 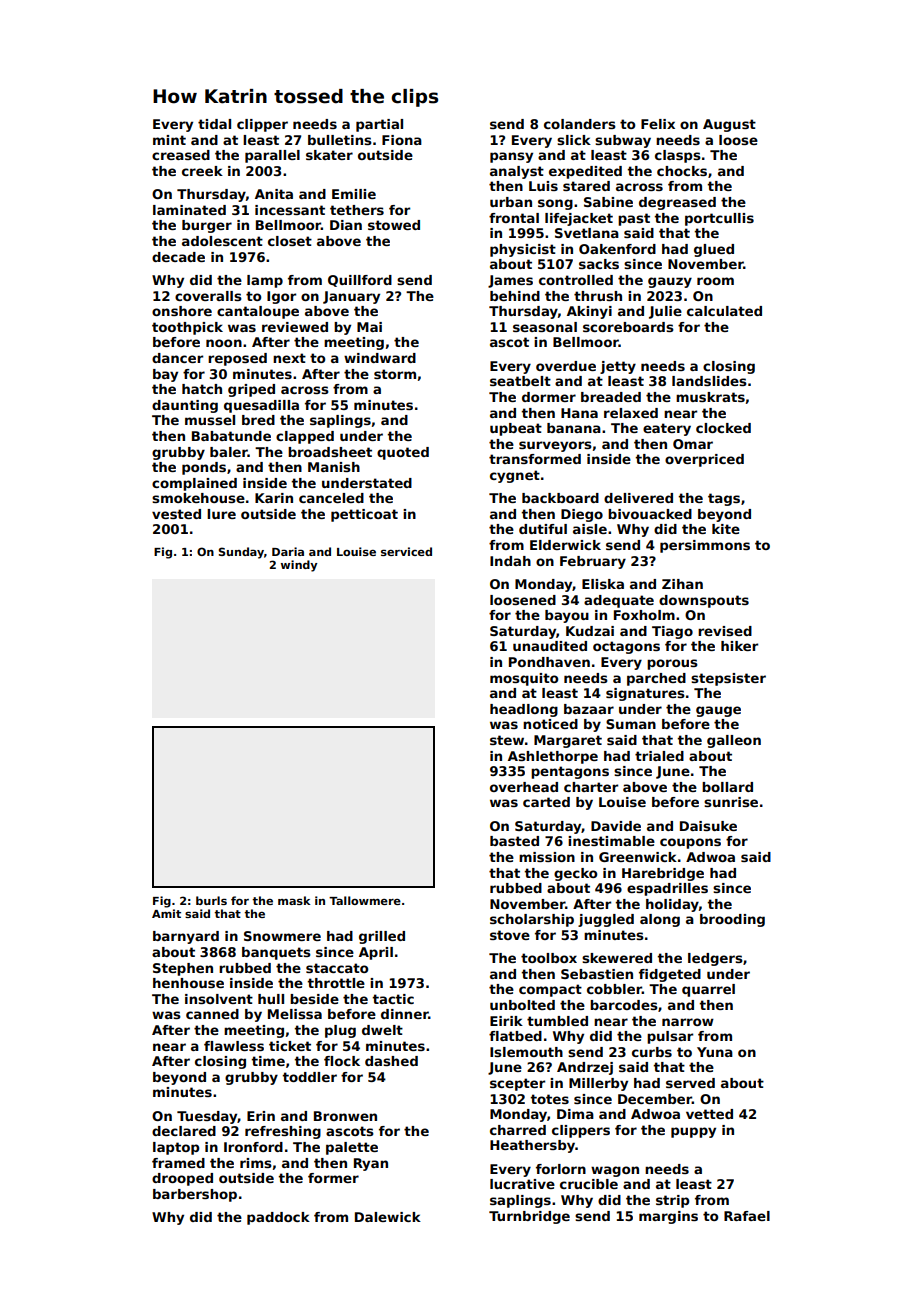 I want to click on August, so click(x=729, y=125).
